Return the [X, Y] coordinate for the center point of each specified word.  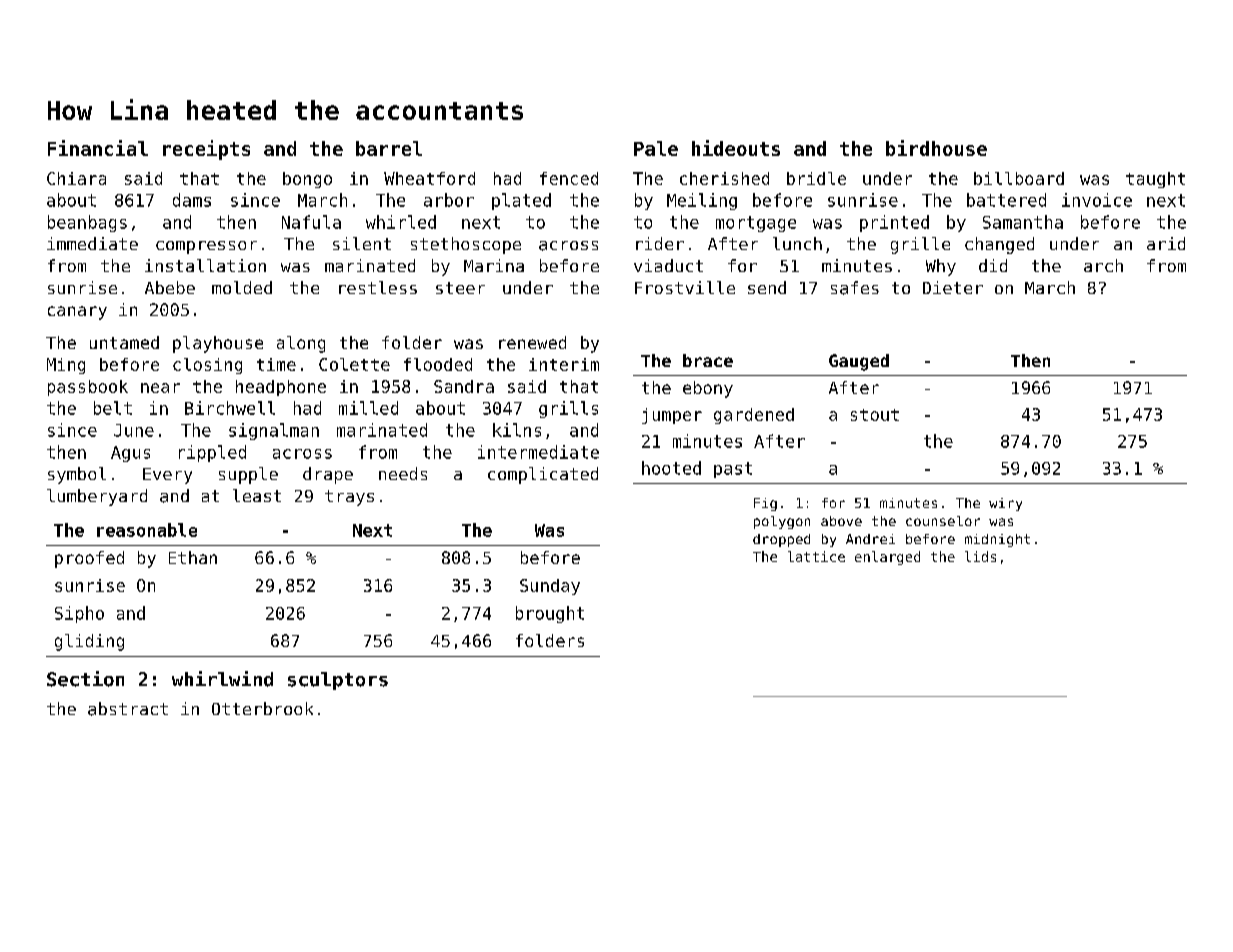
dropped [781, 540]
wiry [1005, 504]
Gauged [859, 362]
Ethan [193, 557]
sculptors [338, 681]
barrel [389, 148]
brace [708, 360]
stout [875, 415]
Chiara [76, 178]
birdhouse [936, 148]
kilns [517, 430]
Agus [130, 454]
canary [77, 313]
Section [85, 679]
